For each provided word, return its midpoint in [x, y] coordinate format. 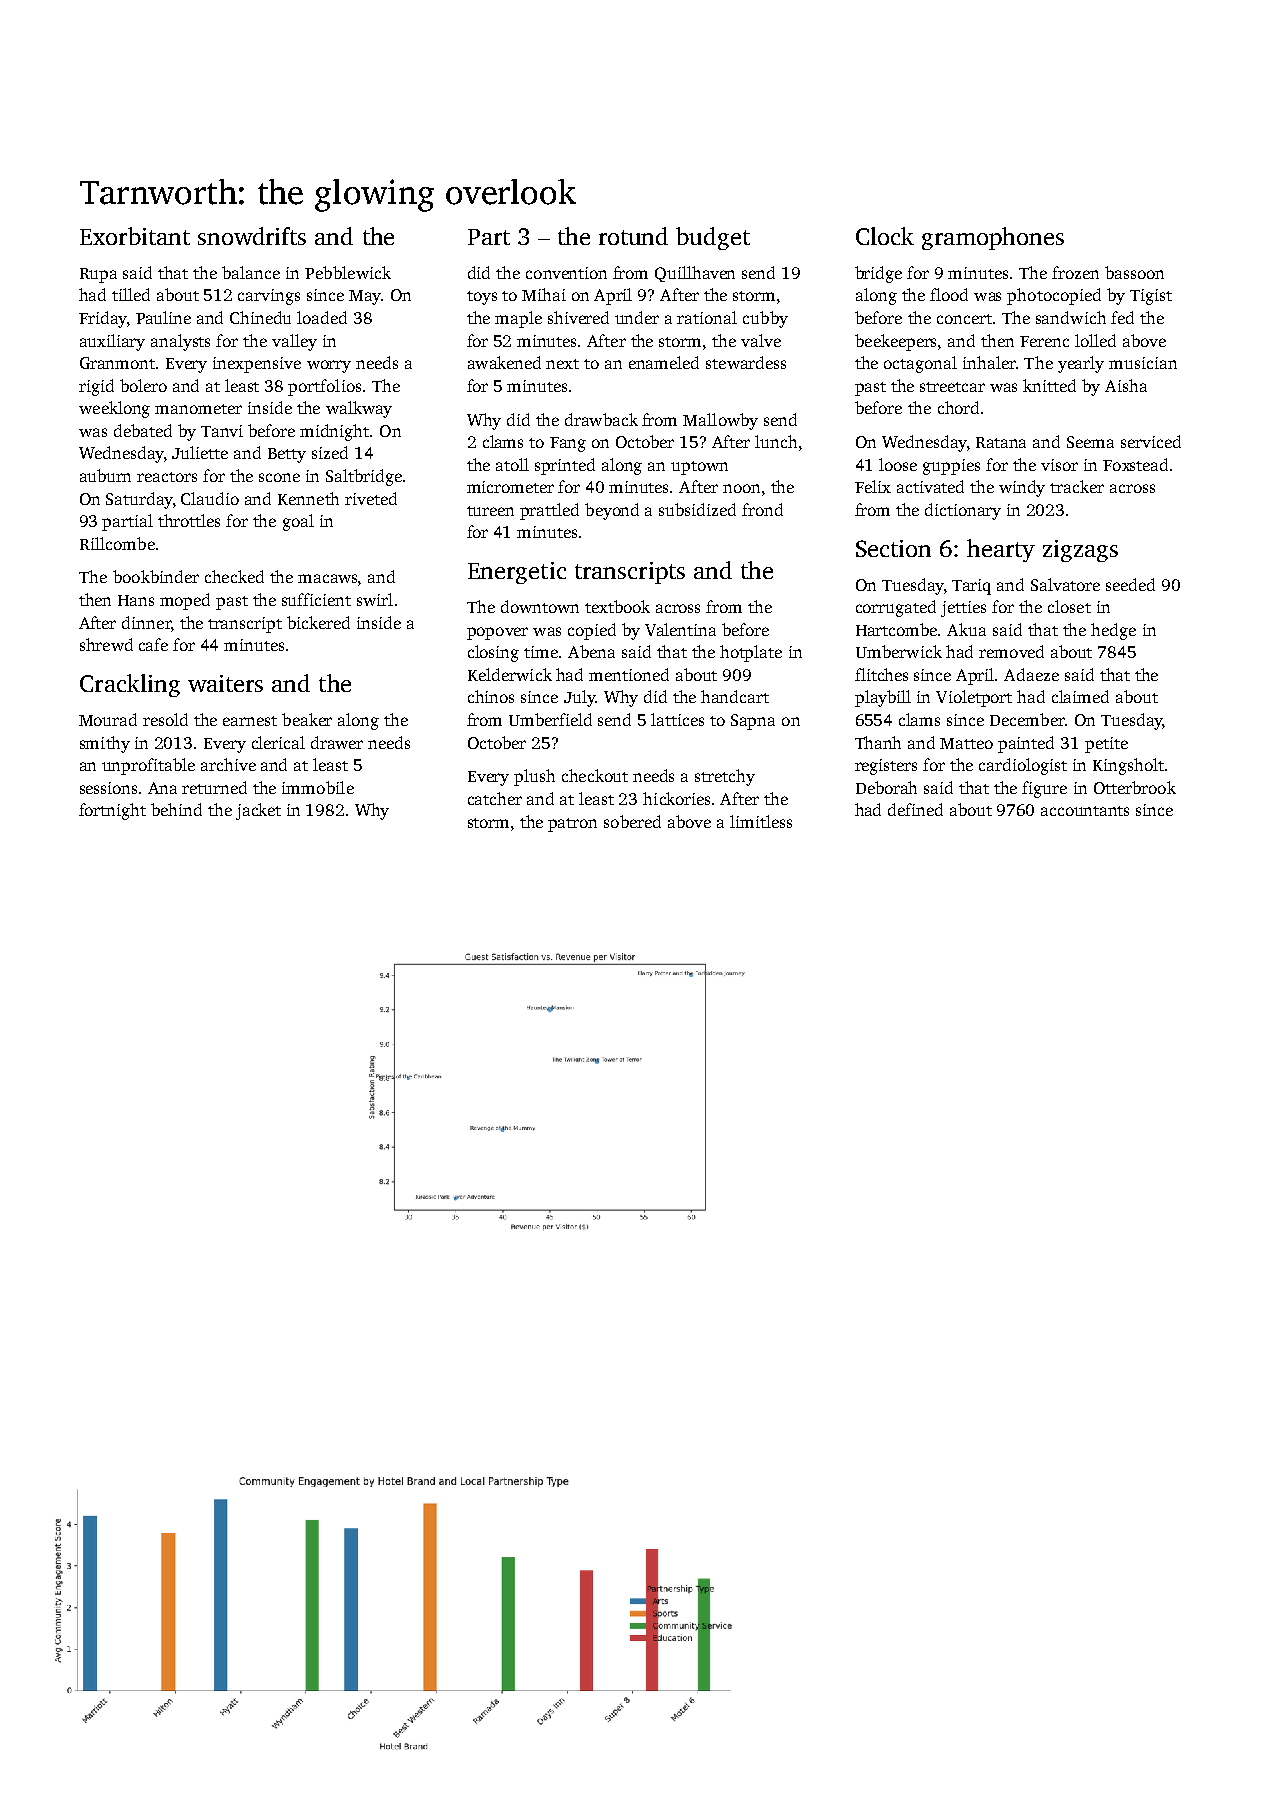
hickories [676, 798]
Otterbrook [1135, 787]
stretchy [725, 777]
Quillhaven [695, 274]
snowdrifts [252, 236]
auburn [105, 475]
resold [165, 719]
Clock [885, 236]
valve [761, 340]
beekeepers [895, 342]
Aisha [1126, 385]
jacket [258, 811]
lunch [776, 441]
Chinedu [260, 317]
